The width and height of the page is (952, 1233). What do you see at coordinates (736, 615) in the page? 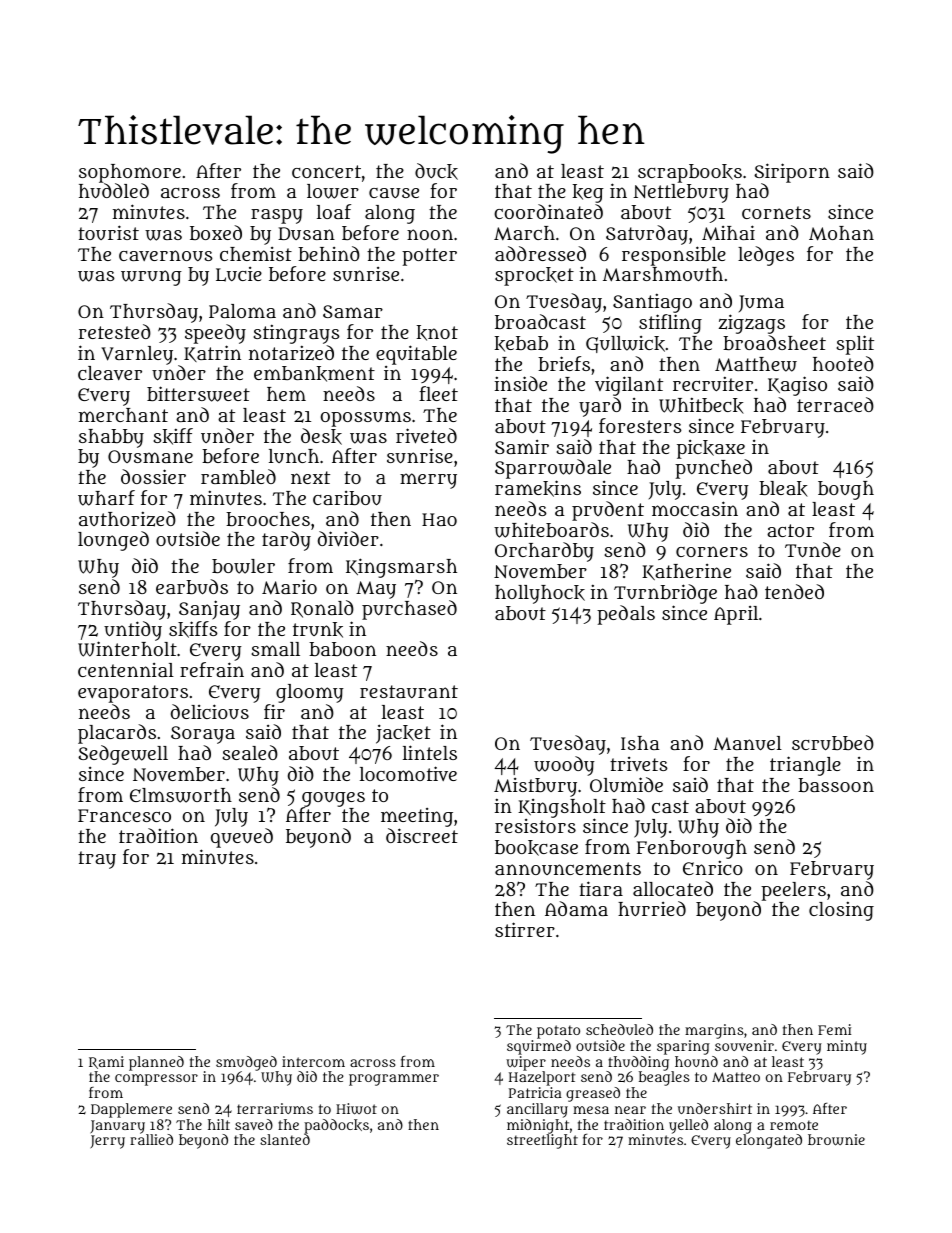
I see `April` at bounding box center [736, 615].
